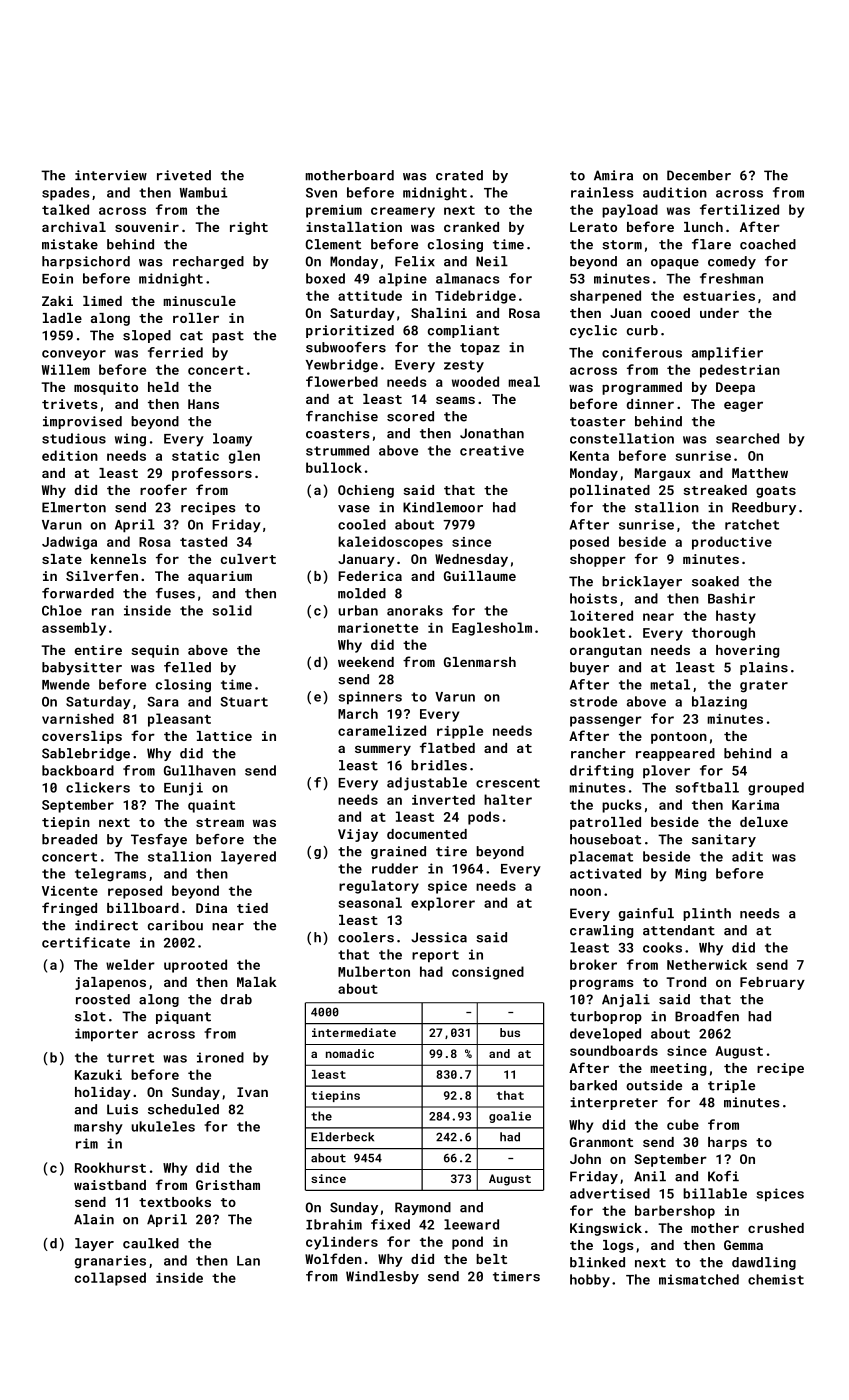  What do you see at coordinates (699, 175) in the document?
I see `December` at bounding box center [699, 175].
